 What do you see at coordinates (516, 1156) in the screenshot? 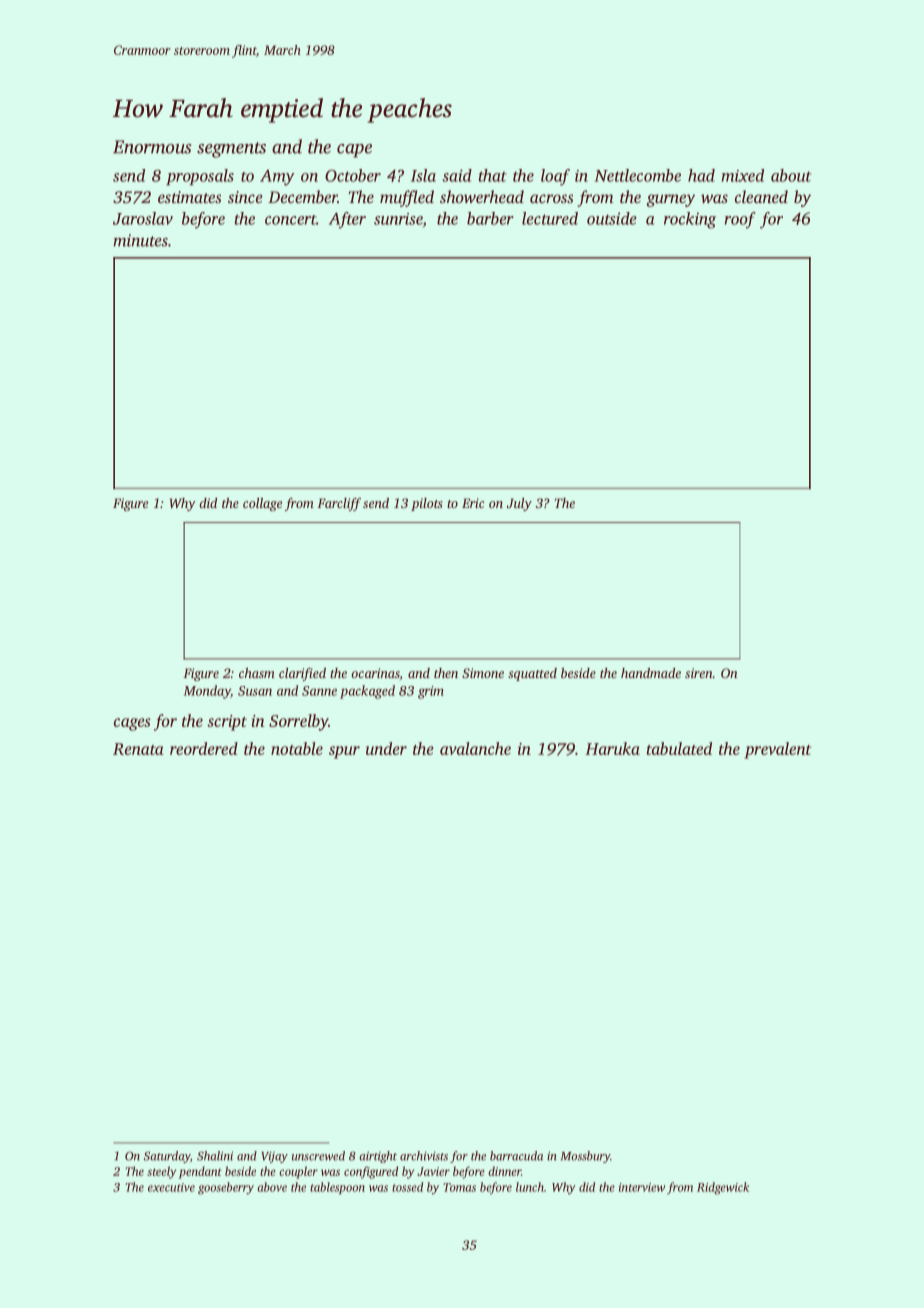
I see `barracuda` at bounding box center [516, 1156].
